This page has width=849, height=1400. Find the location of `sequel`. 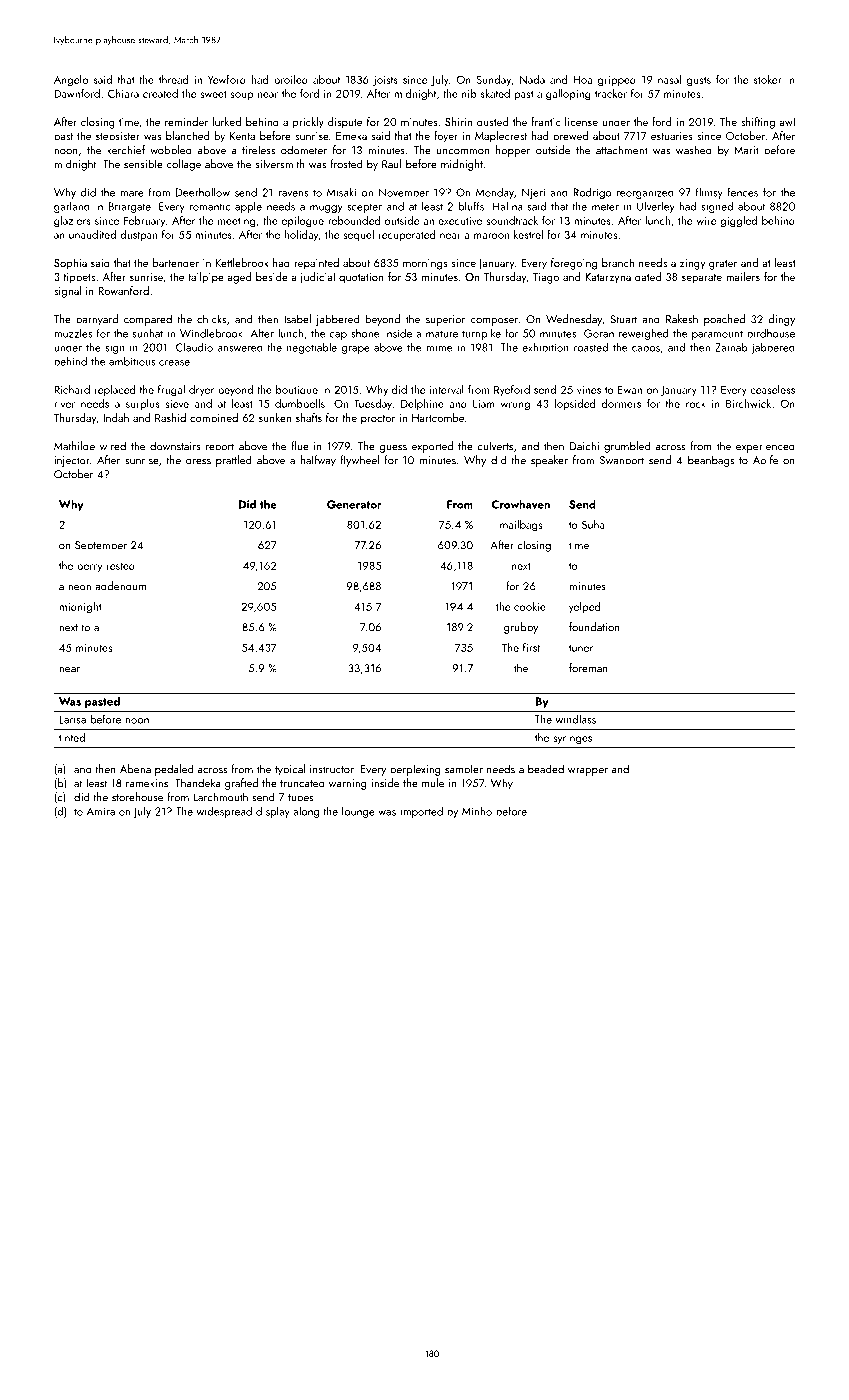

sequel is located at coordinates (358, 235).
